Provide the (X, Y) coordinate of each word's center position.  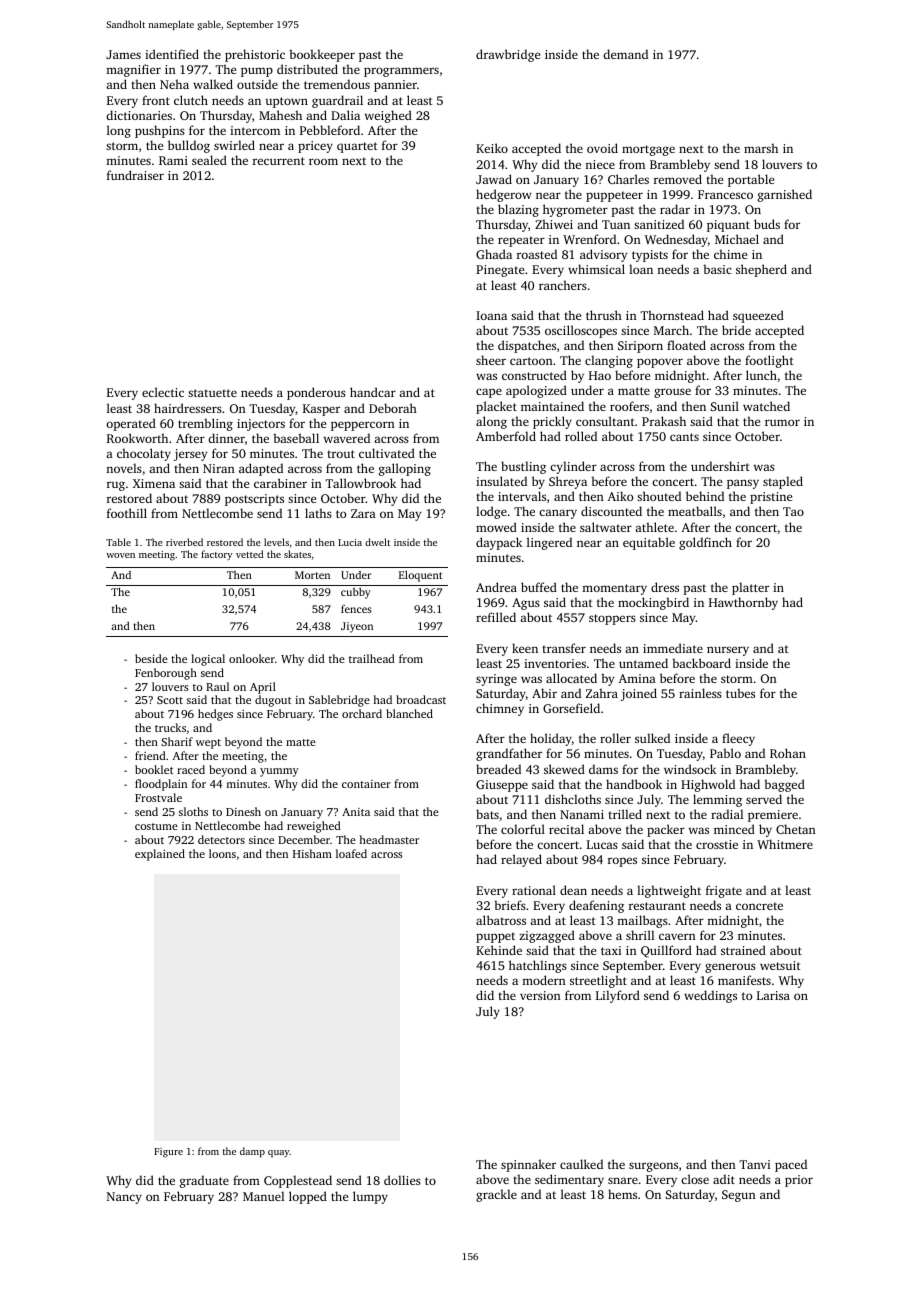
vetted (249, 554)
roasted (537, 254)
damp (252, 1152)
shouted (659, 496)
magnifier (133, 70)
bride (736, 330)
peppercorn (363, 426)
